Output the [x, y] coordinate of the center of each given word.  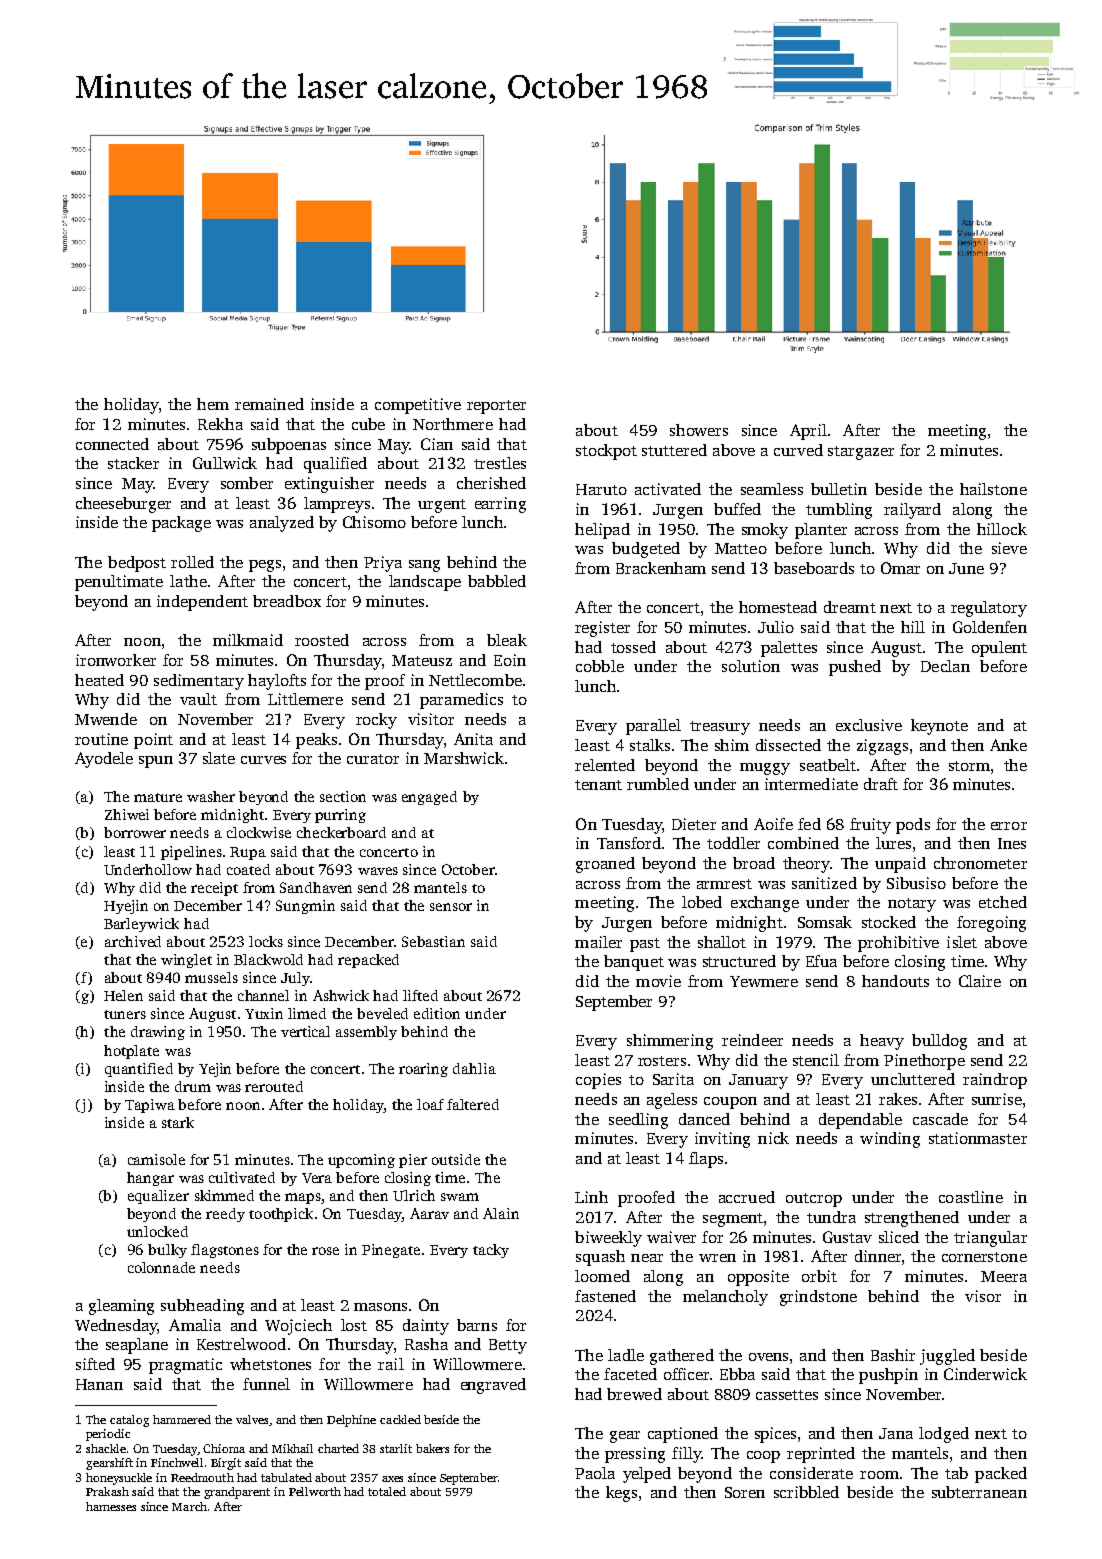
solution [751, 666]
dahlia [474, 1068]
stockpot [606, 452]
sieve [1009, 548]
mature [158, 797]
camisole [156, 1159]
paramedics [461, 701]
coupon [730, 1103]
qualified [335, 465]
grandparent [237, 1493]
